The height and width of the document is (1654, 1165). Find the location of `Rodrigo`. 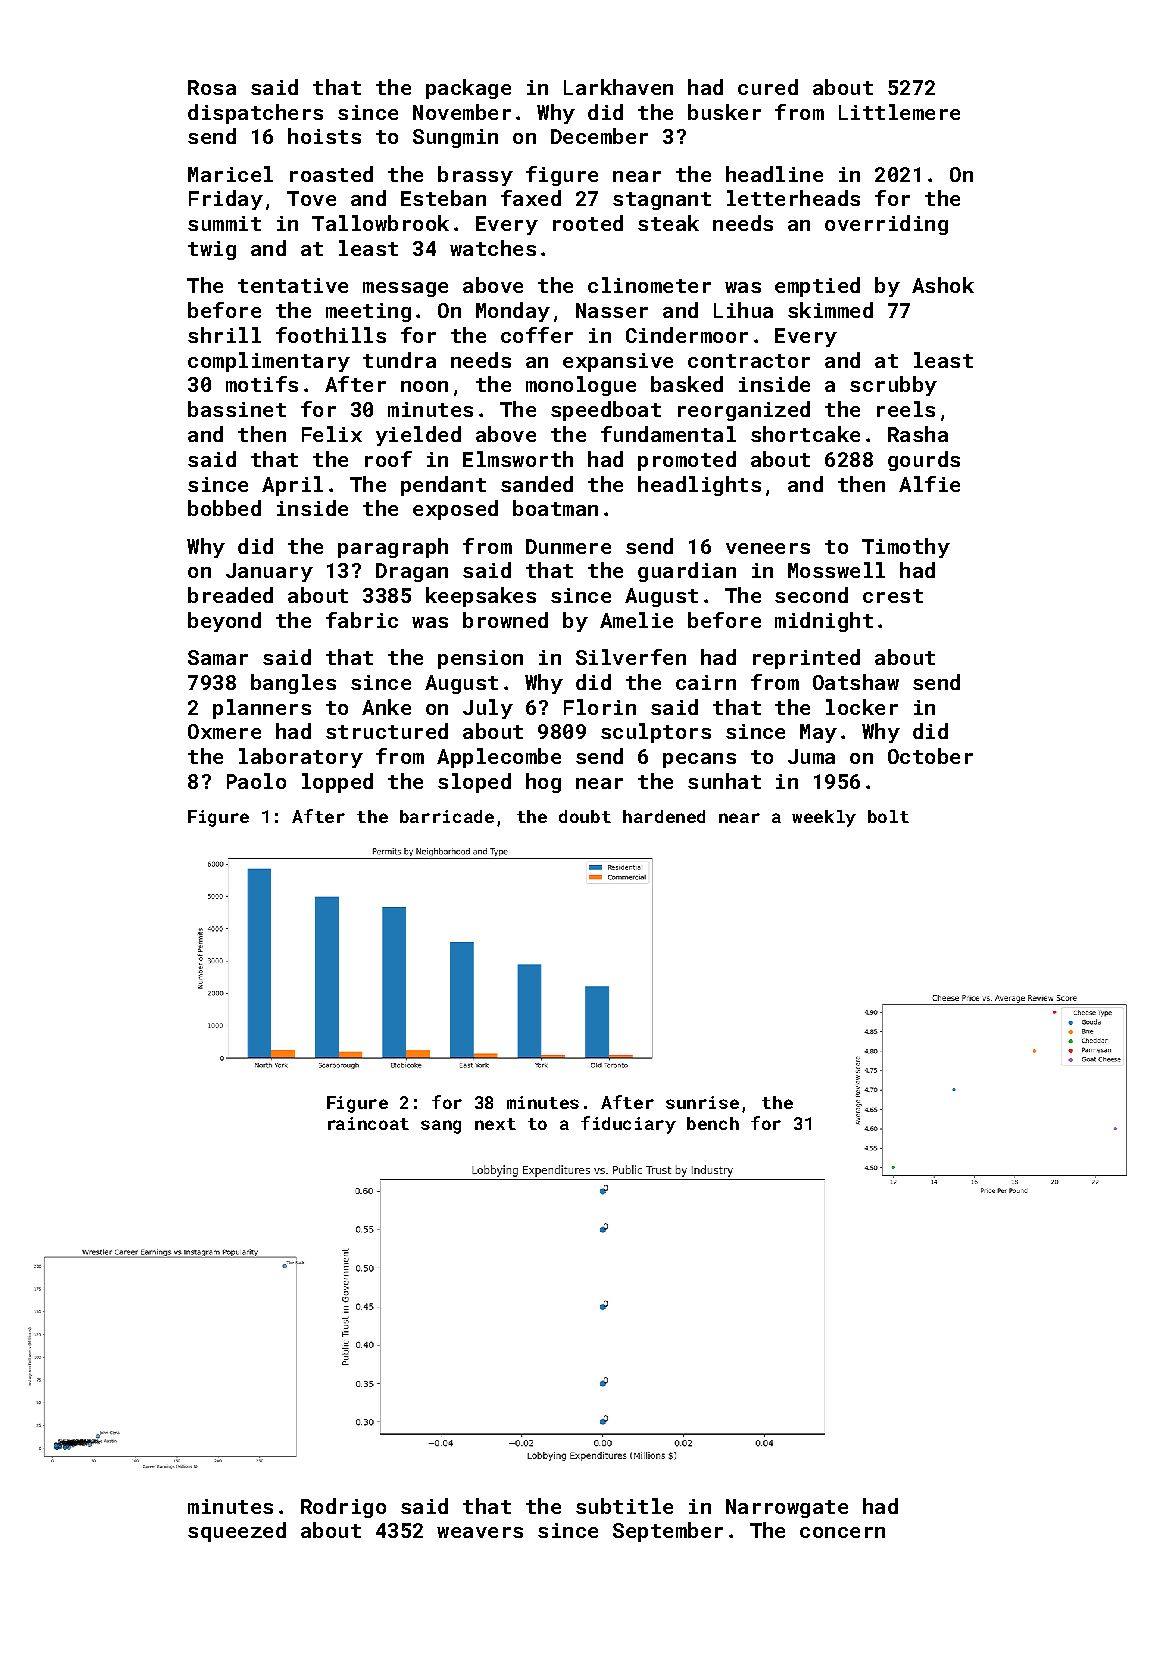

Rodrigo is located at coordinates (343, 1508).
